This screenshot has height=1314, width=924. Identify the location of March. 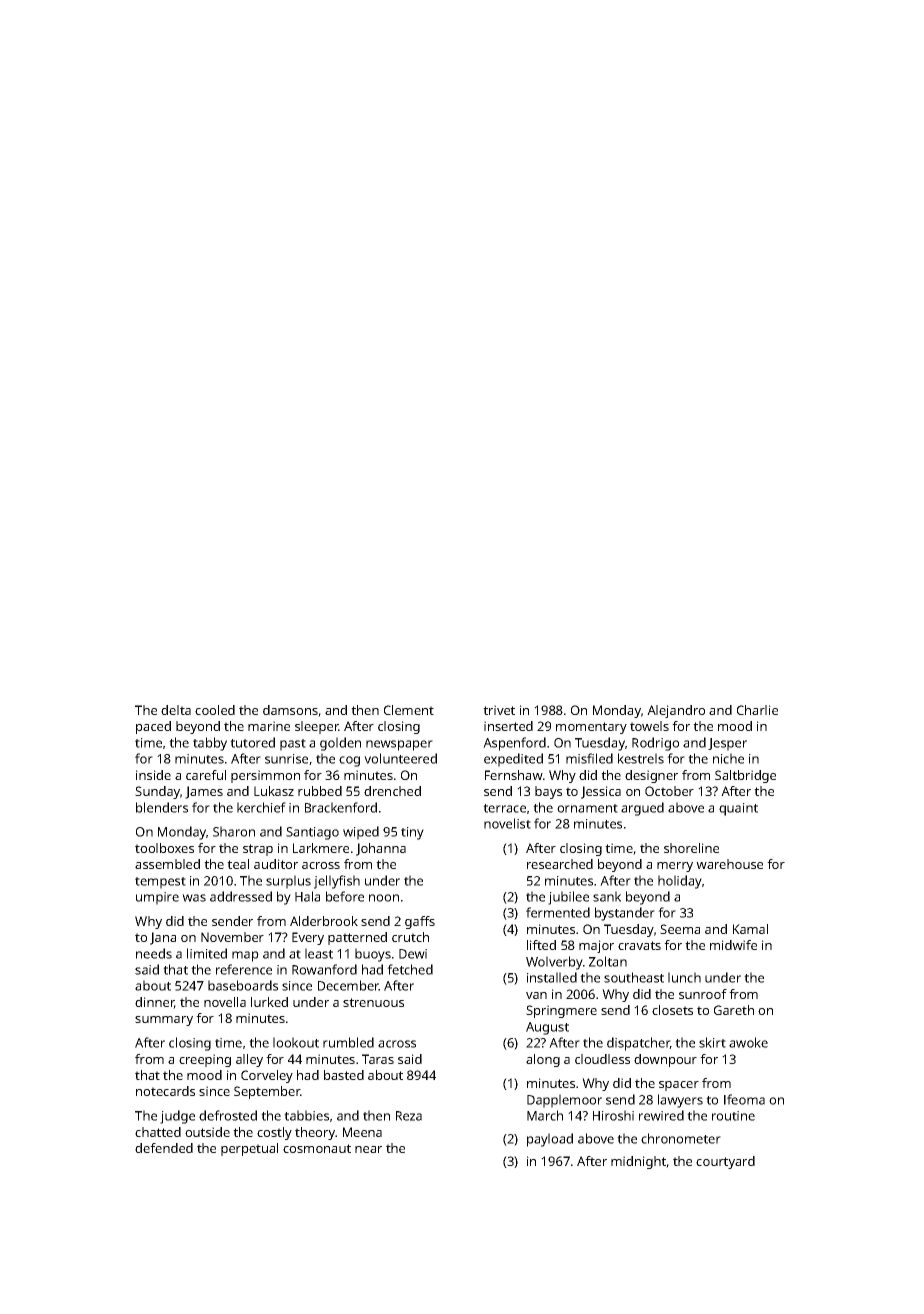
(545, 1115).
